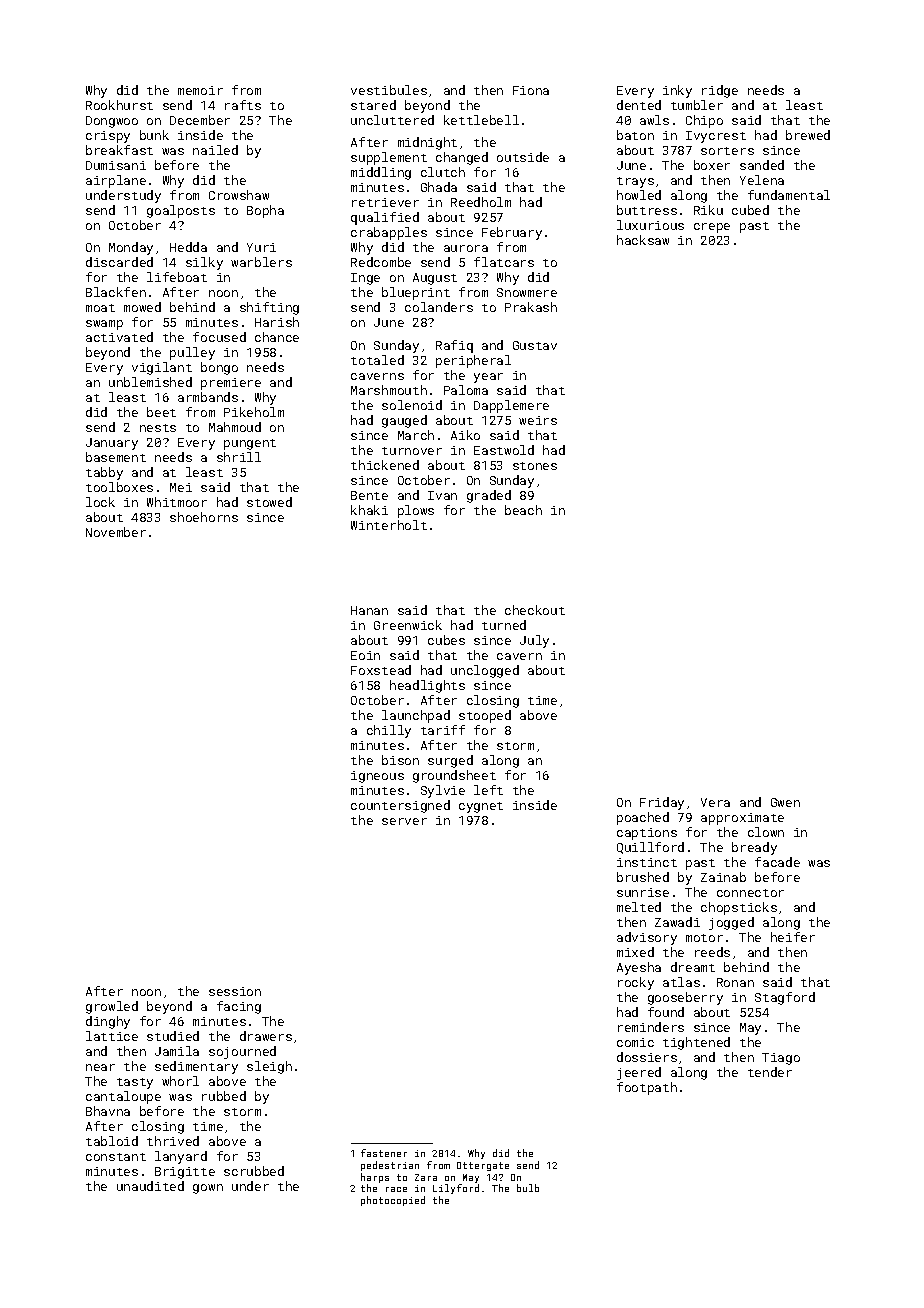 The width and height of the page is (924, 1308). I want to click on inky, so click(677, 91).
